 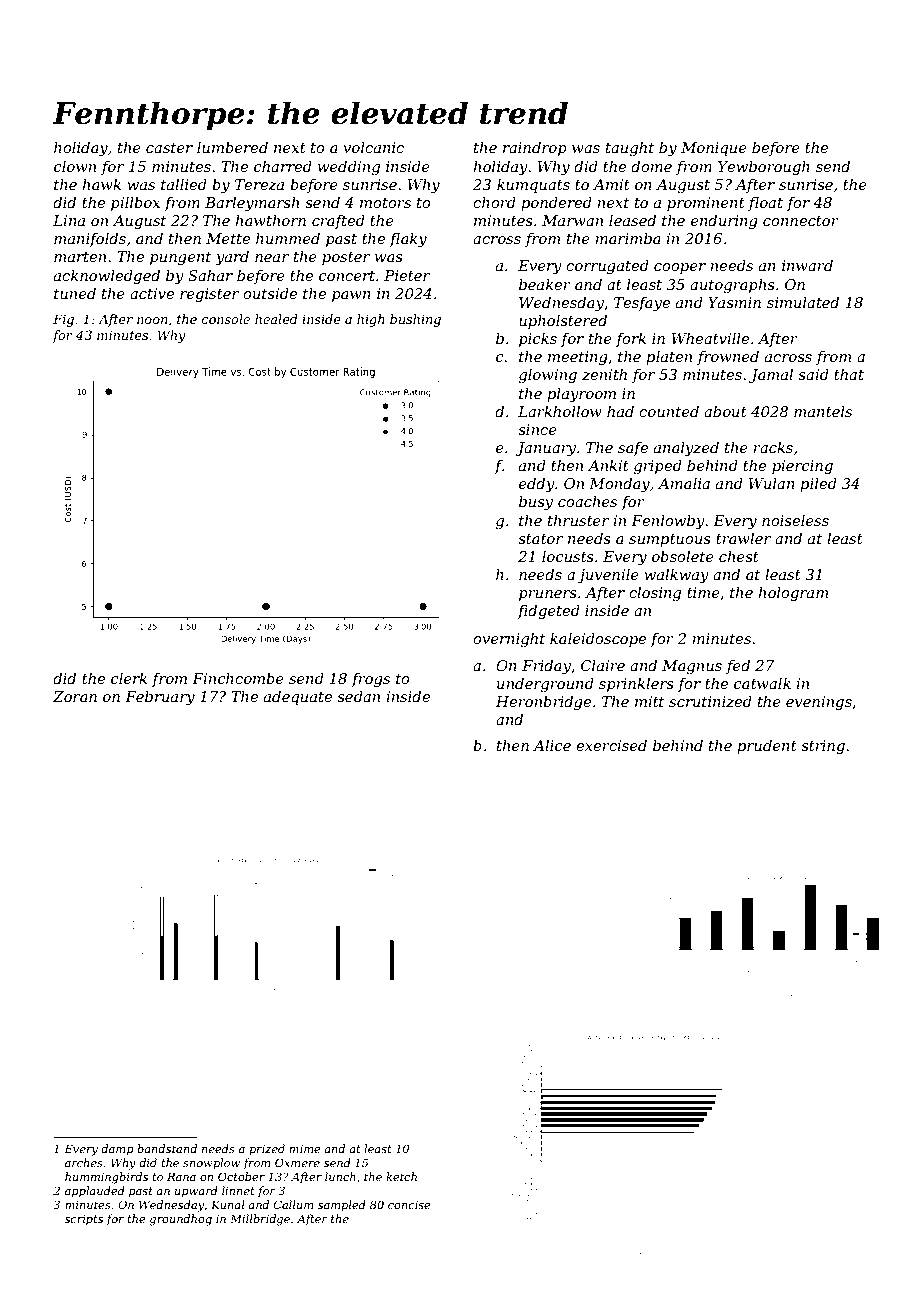 I want to click on mitt, so click(x=649, y=701).
